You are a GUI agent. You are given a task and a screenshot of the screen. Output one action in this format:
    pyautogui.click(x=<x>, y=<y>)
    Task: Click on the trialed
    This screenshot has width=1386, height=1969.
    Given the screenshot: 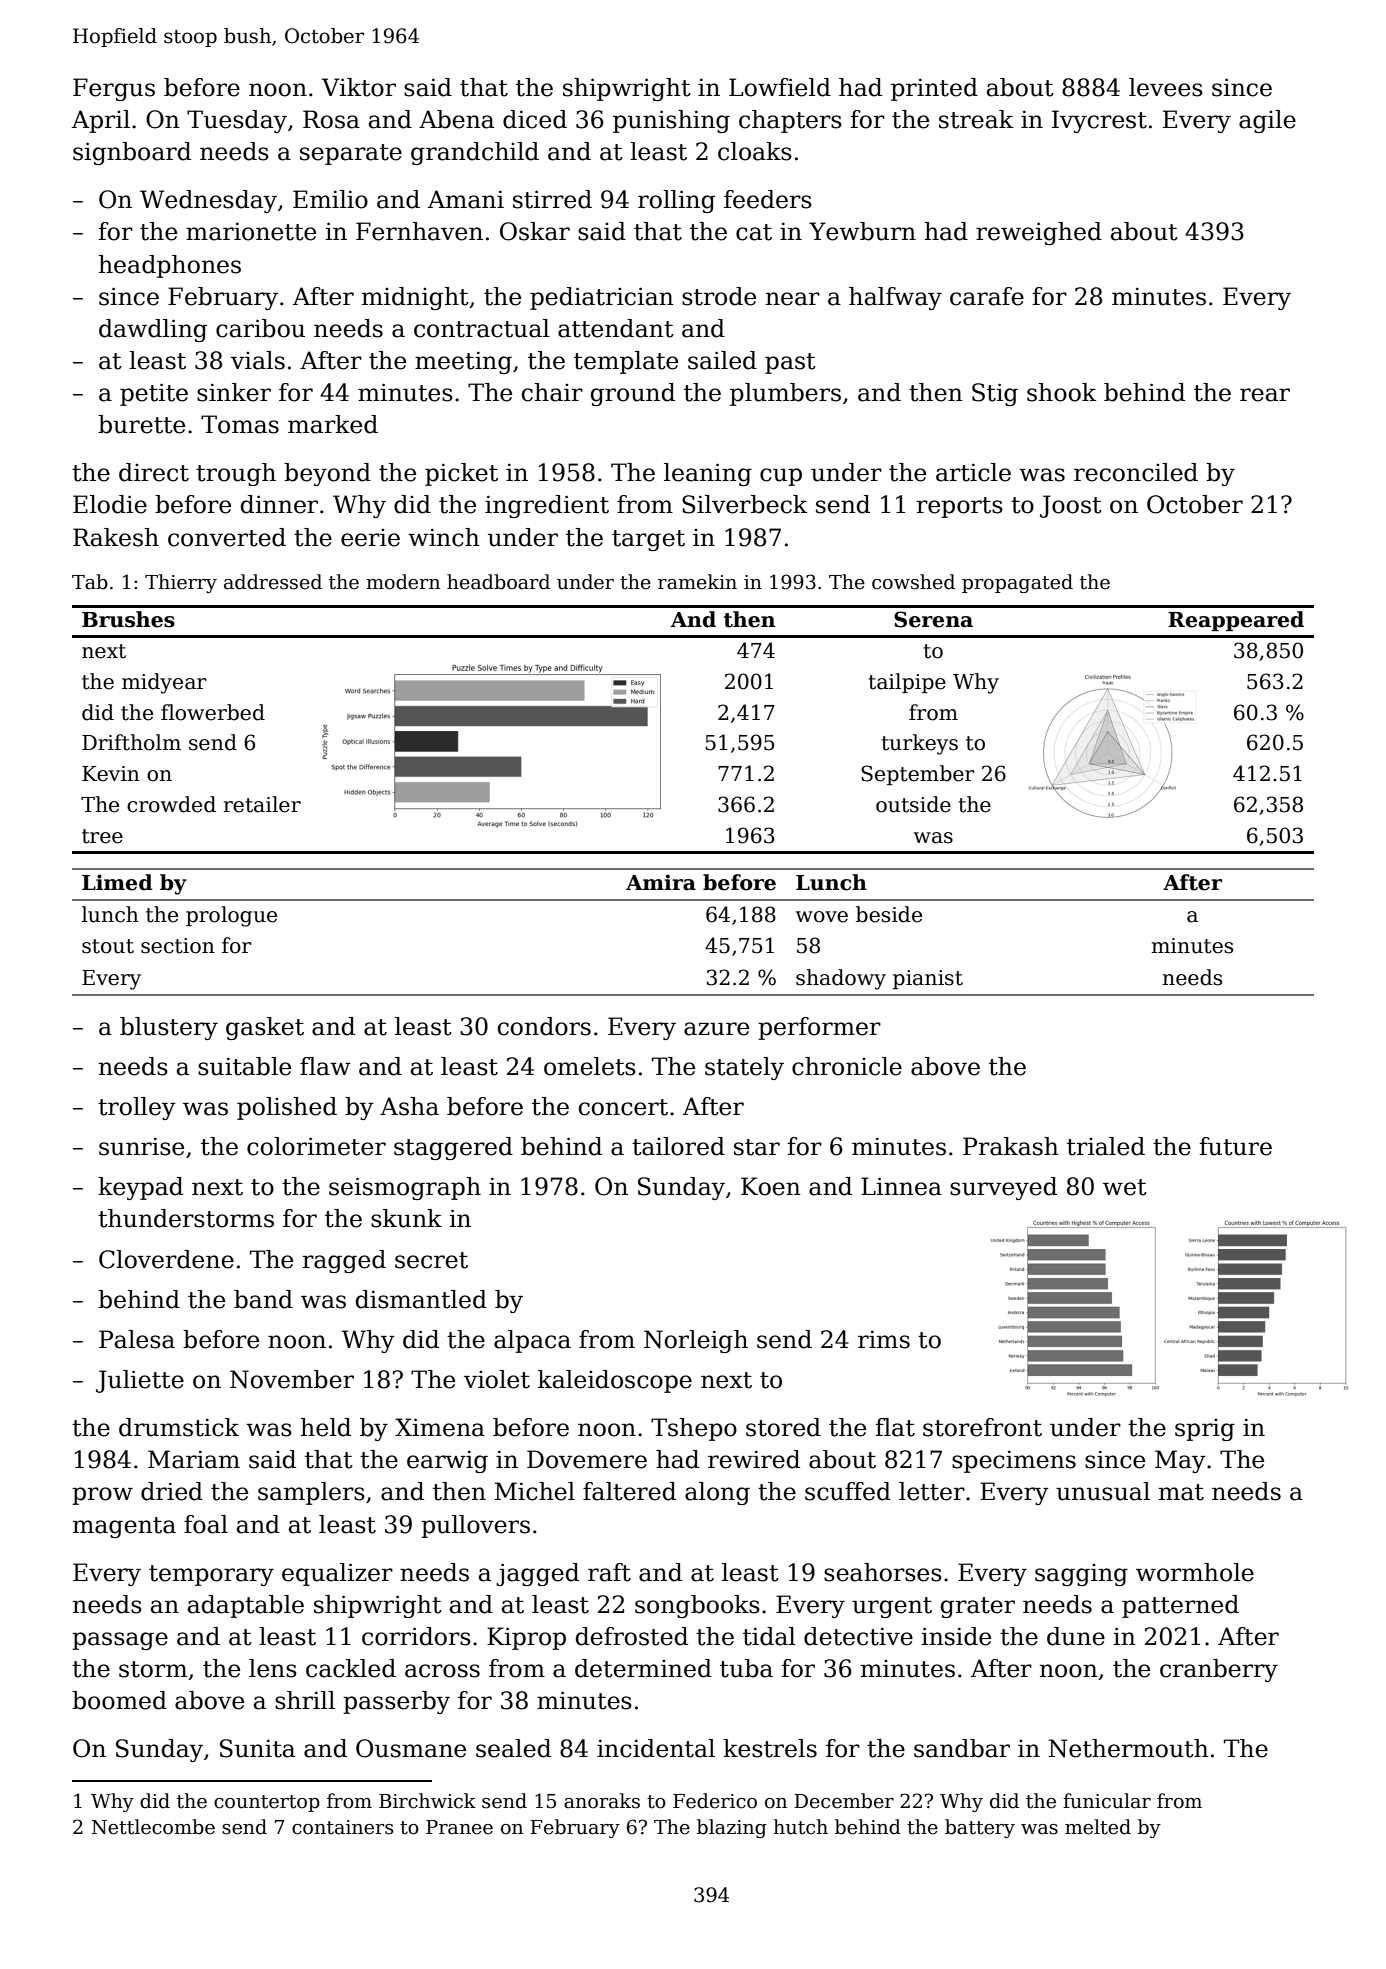 What is the action you would take?
    pyautogui.click(x=1106, y=1146)
